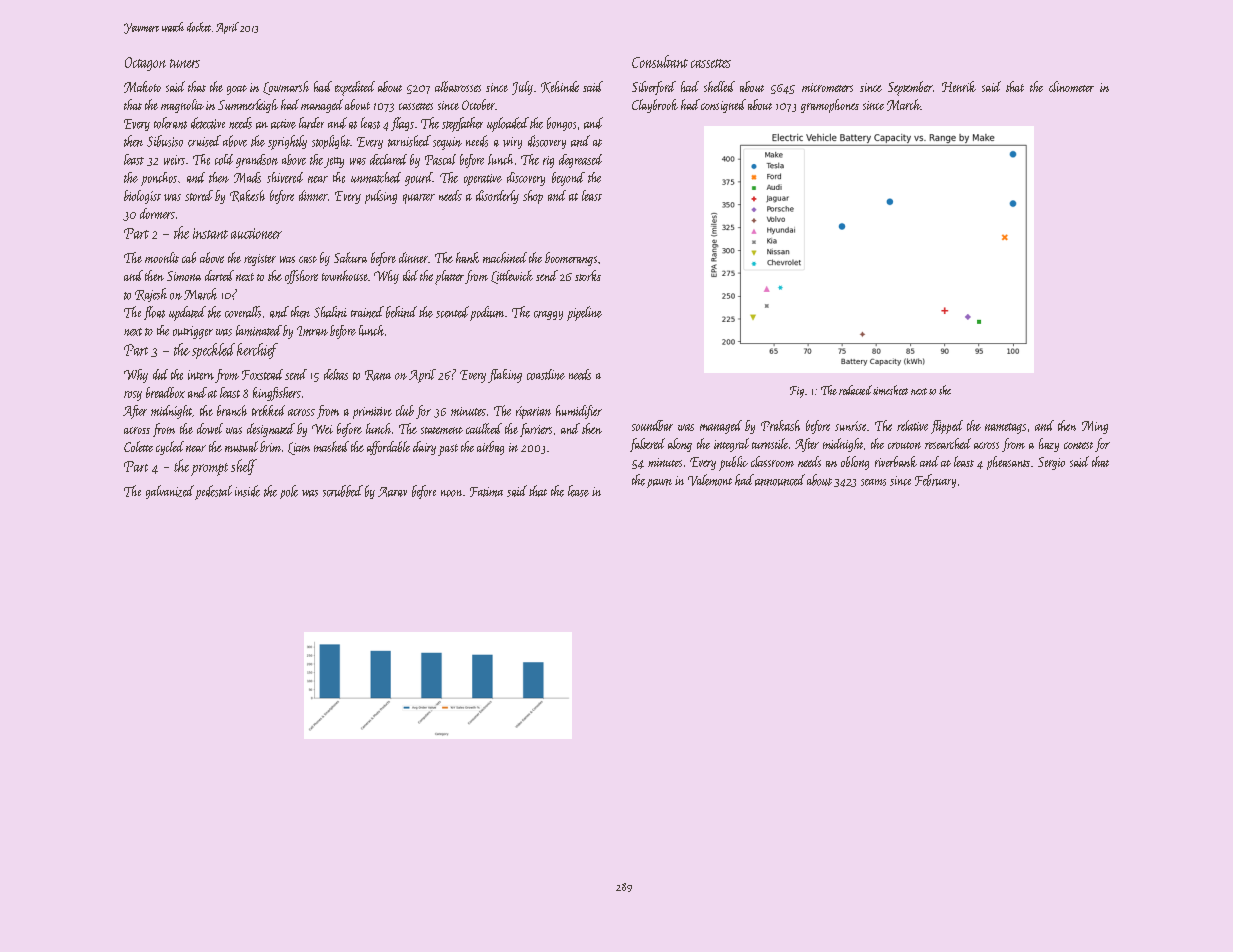 This screenshot has width=1233, height=952. Describe the element at coordinates (210, 233) in the screenshot. I see `instant` at that location.
